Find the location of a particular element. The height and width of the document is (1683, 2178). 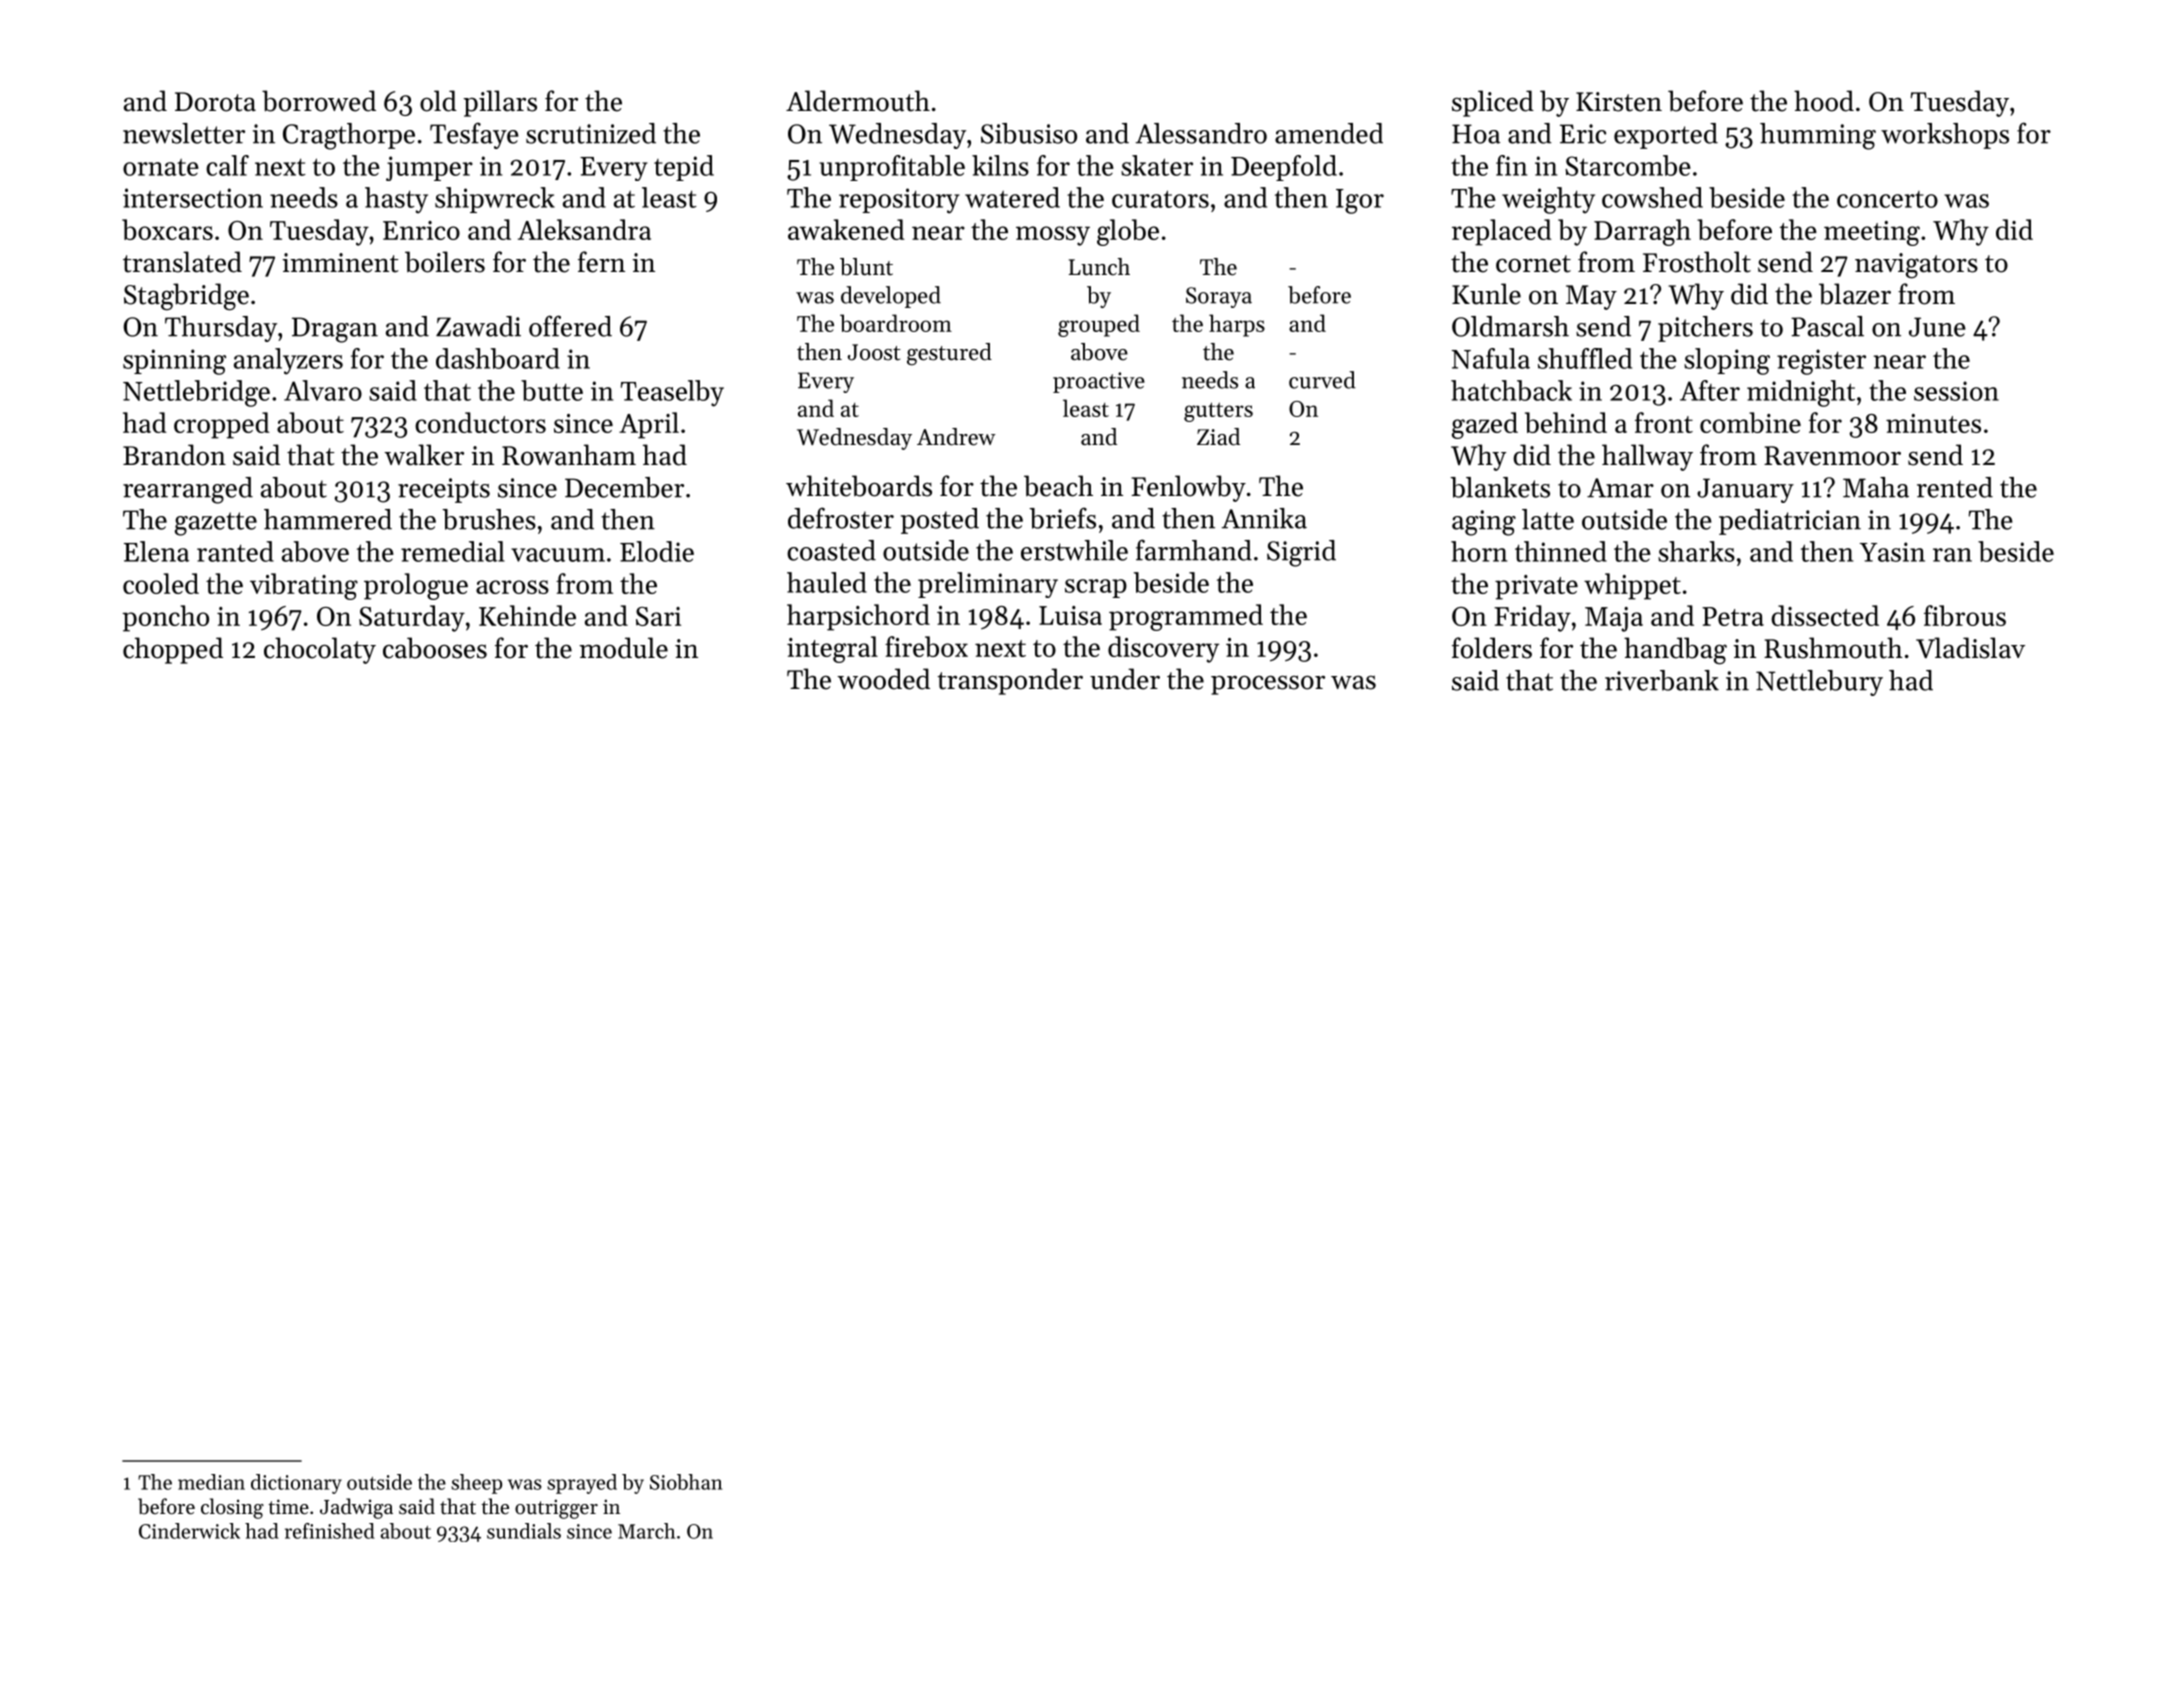

pillars is located at coordinates (500, 103).
